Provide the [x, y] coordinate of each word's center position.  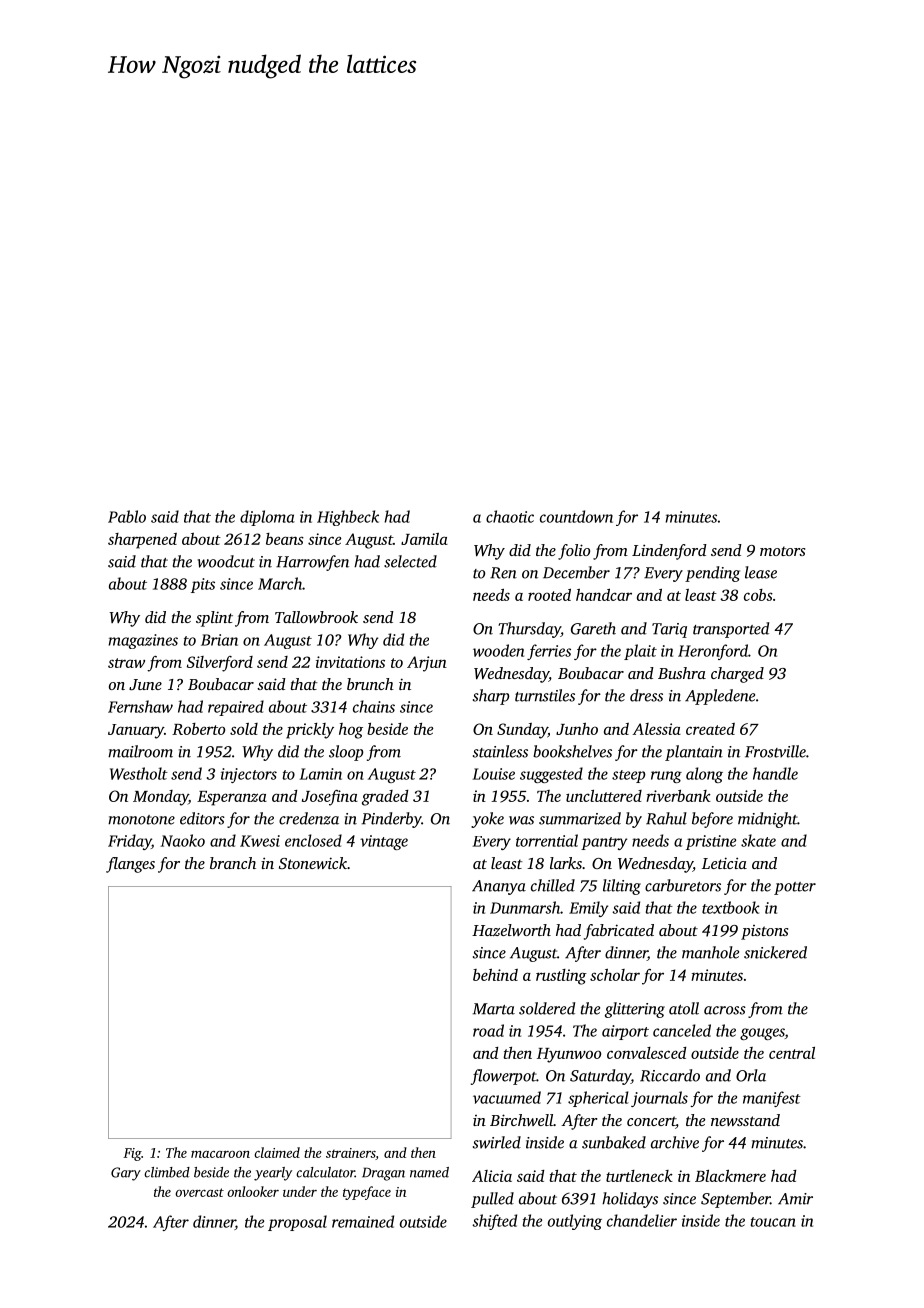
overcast [199, 1192]
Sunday [522, 731]
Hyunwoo [569, 1055]
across [725, 1010]
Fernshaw [140, 706]
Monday [161, 798]
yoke [487, 820]
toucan [773, 1222]
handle [775, 773]
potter [795, 888]
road [488, 1030]
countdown [576, 516]
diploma [267, 518]
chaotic [510, 516]
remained [363, 1221]
